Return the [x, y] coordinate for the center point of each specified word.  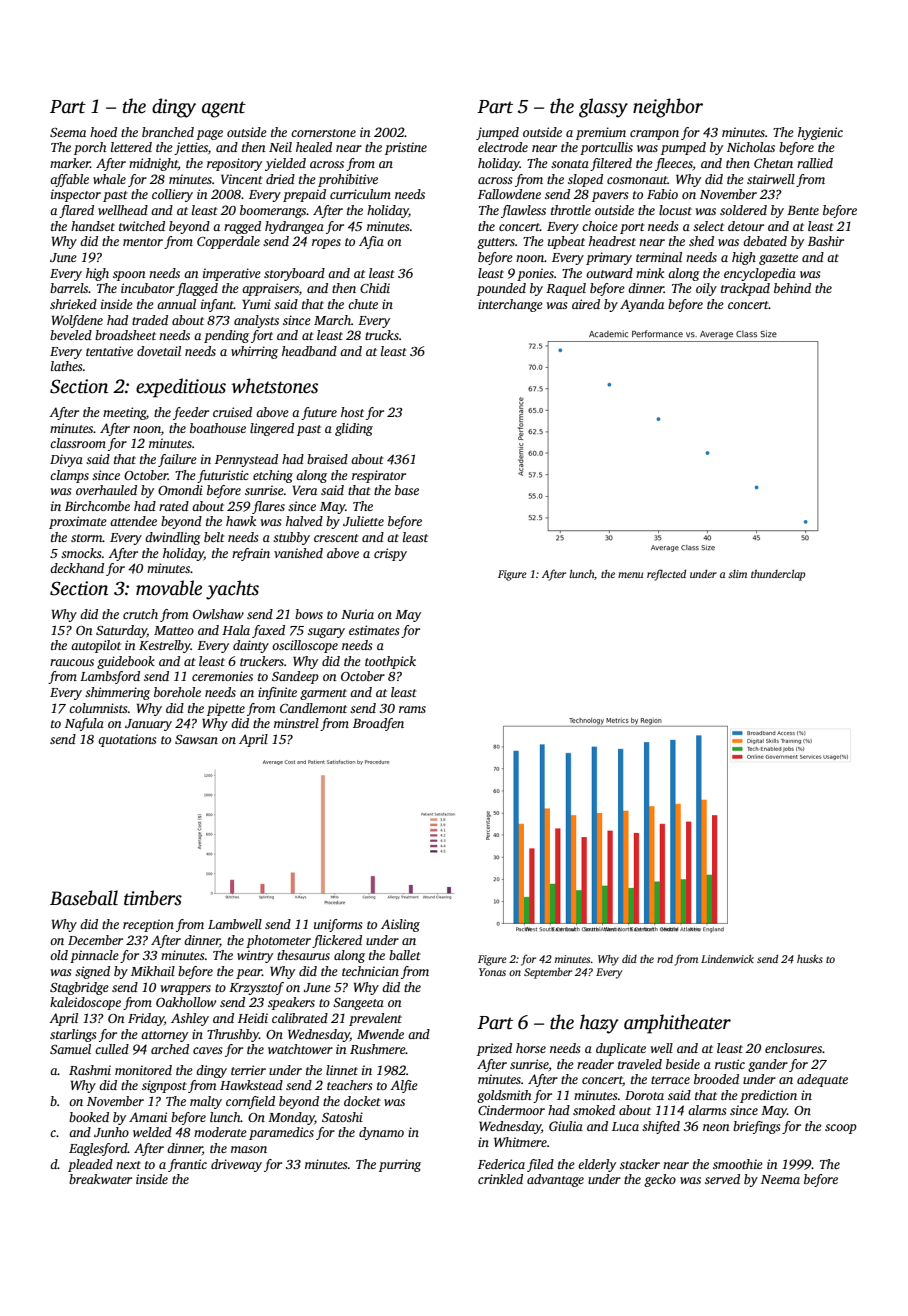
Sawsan [196, 739]
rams [412, 709]
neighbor [668, 108]
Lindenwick [727, 958]
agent [224, 109]
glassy [603, 108]
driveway [236, 1165]
